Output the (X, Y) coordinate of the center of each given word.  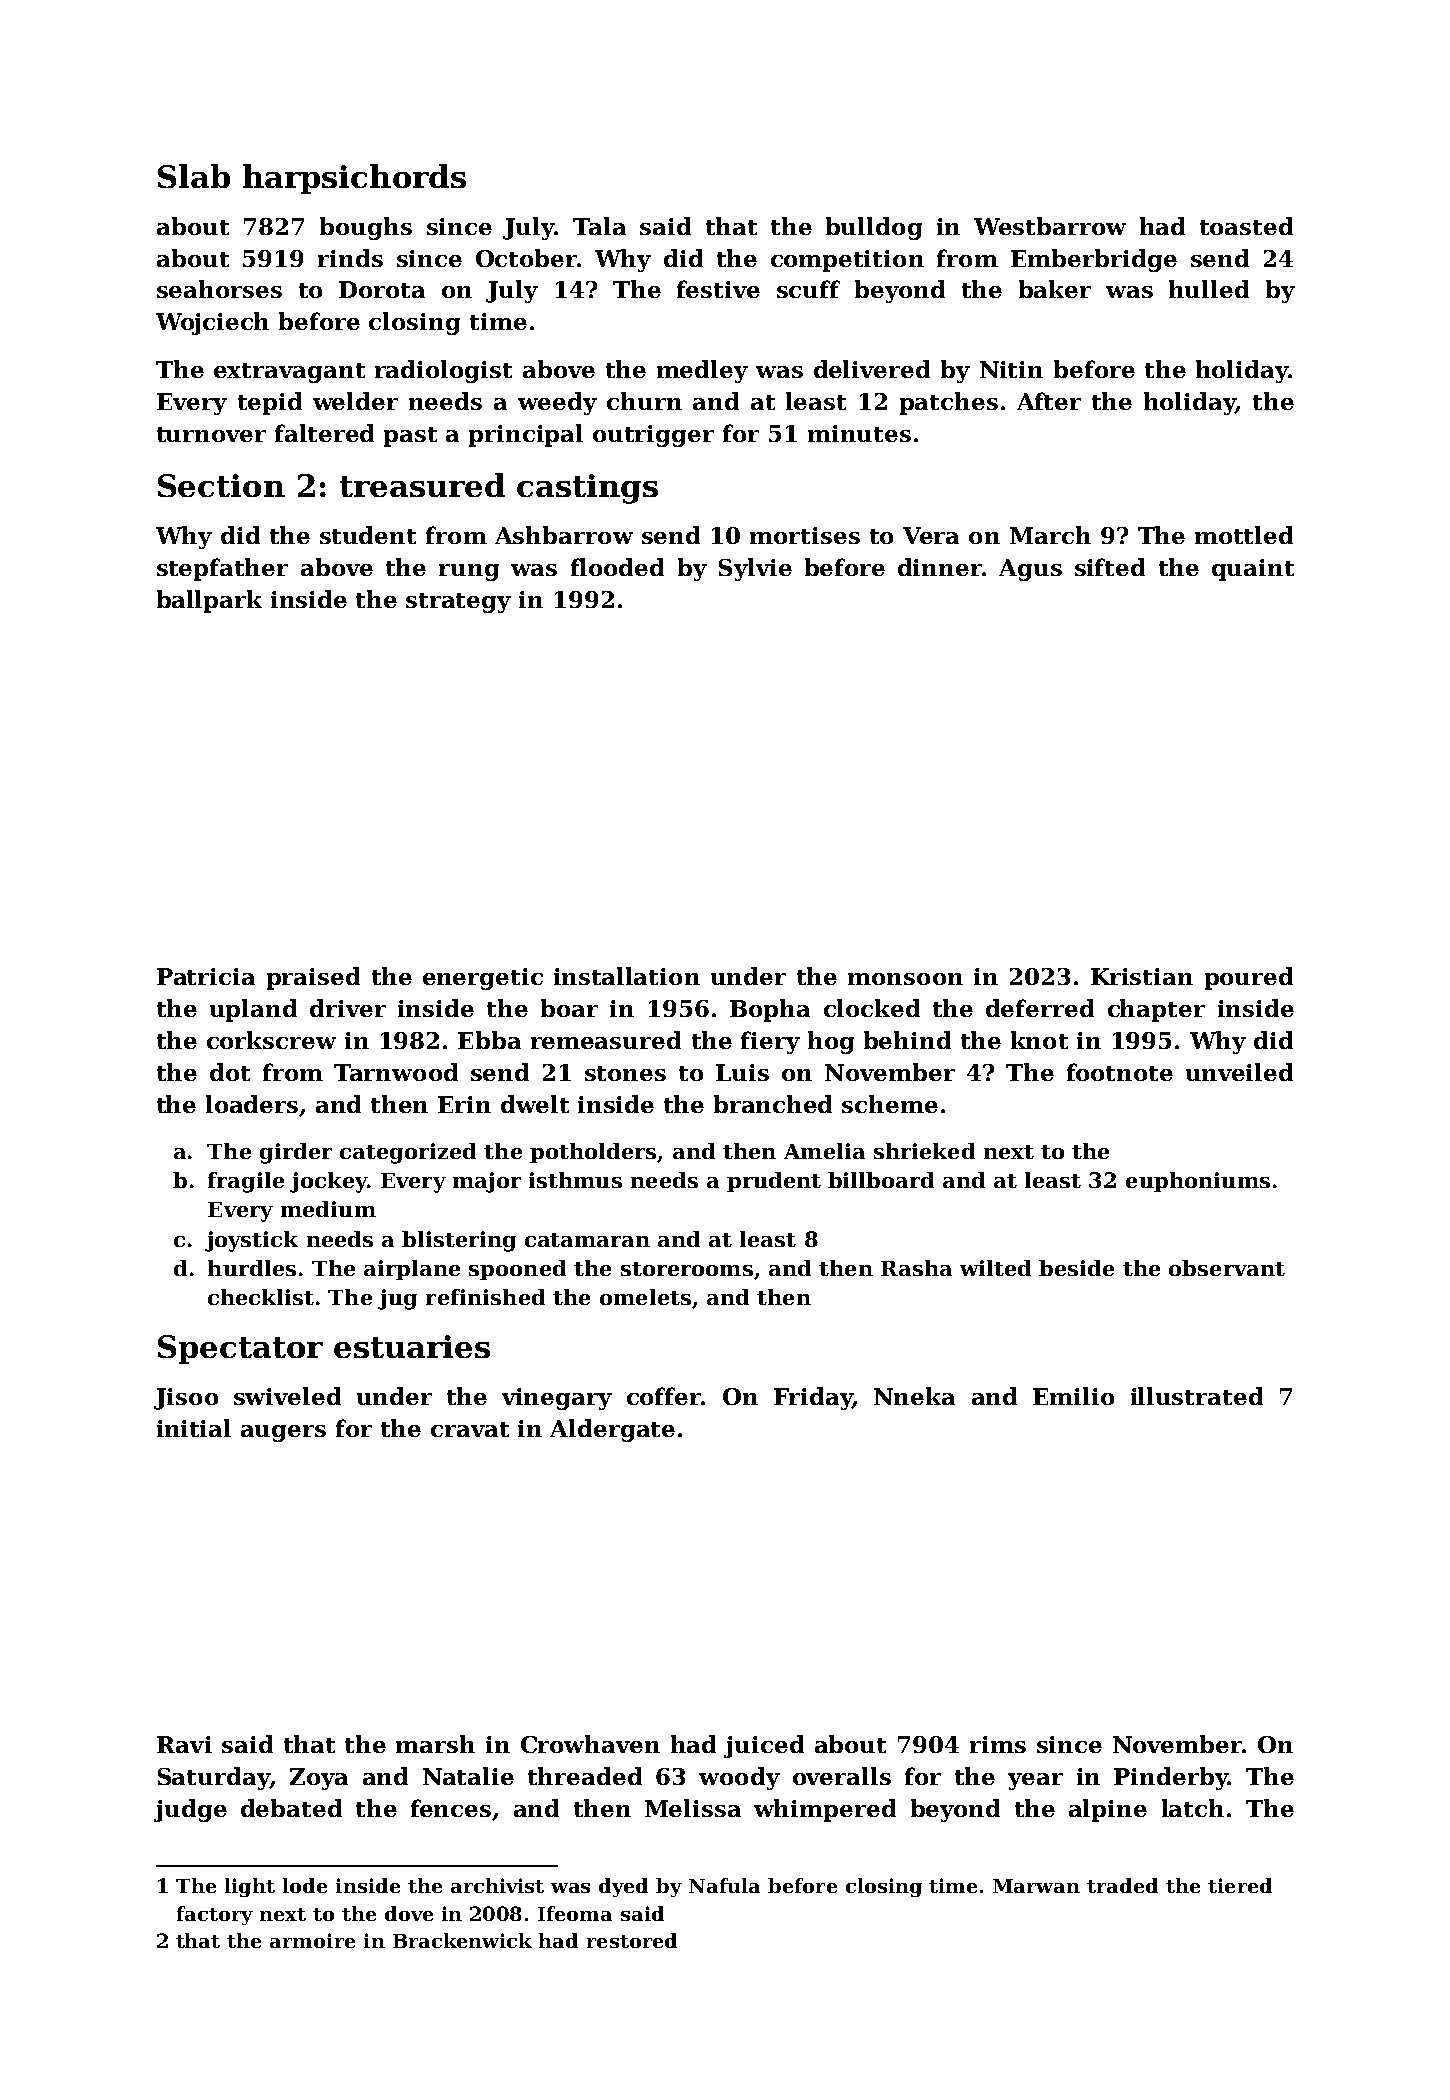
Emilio (1073, 1396)
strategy (458, 603)
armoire (312, 1940)
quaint (1253, 570)
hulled (1209, 289)
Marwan (1036, 1886)
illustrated (1197, 1396)
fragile (246, 1182)
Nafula (724, 1885)
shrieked (924, 1151)
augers (283, 1433)
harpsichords (354, 179)
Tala (599, 226)
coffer (664, 1396)
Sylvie (755, 569)
